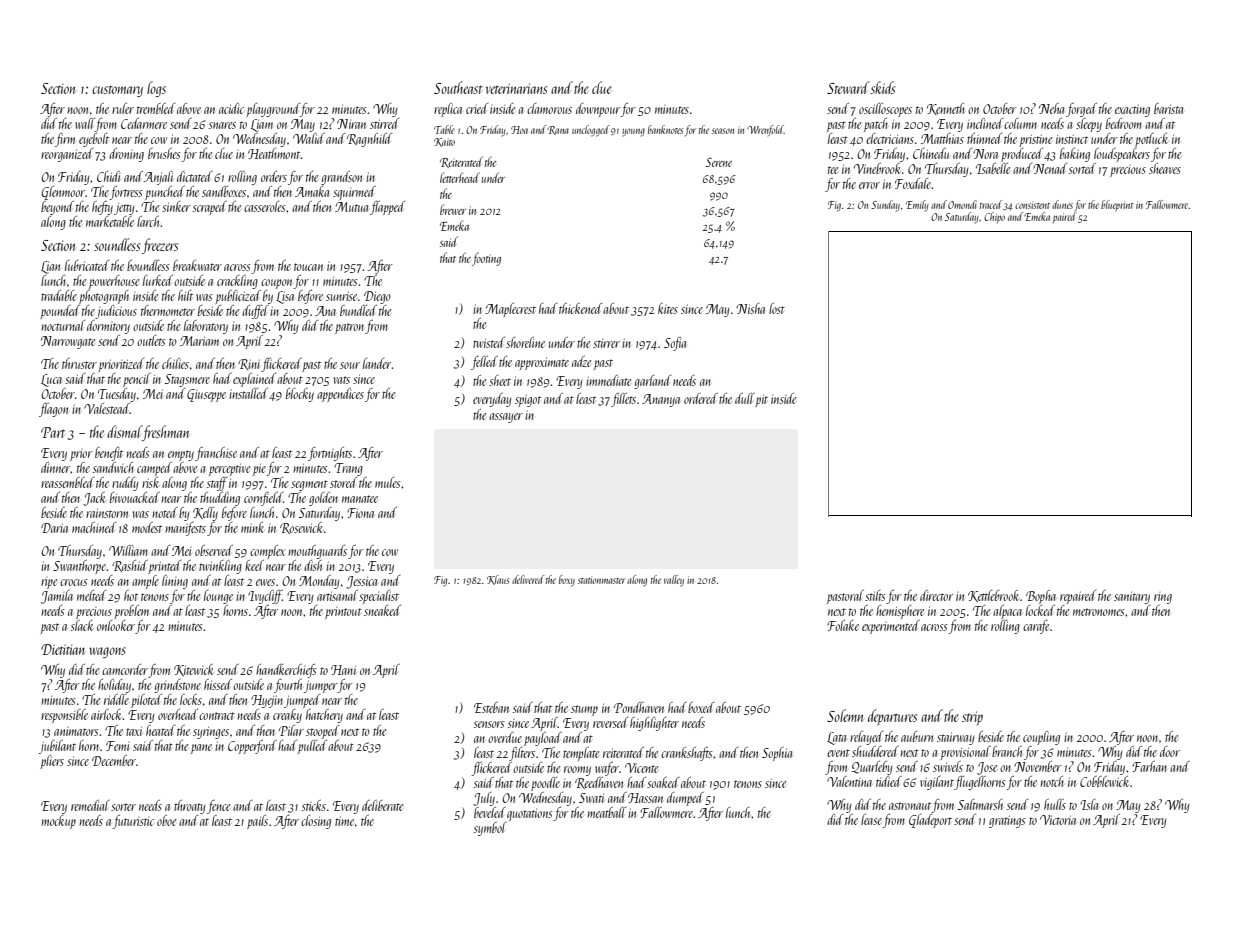 The width and height of the screenshot is (1233, 952). I want to click on felled, so click(484, 363).
